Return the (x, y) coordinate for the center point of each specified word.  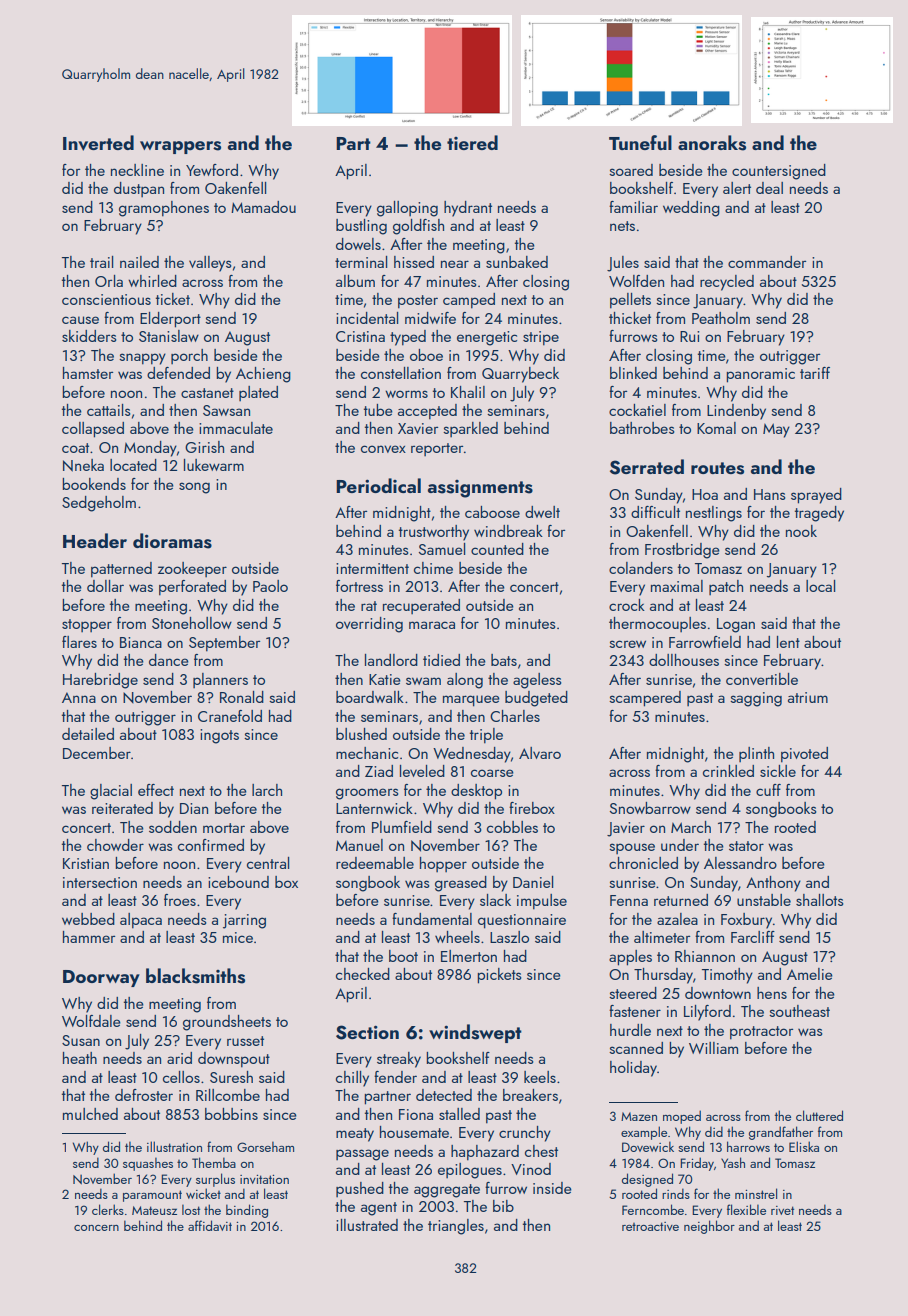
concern (96, 1228)
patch (726, 588)
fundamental (432, 919)
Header (95, 540)
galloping (407, 209)
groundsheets (227, 1023)
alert (737, 188)
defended (178, 373)
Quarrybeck (520, 375)
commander (767, 262)
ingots (219, 736)
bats (504, 660)
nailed (139, 262)
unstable (764, 900)
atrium (808, 697)
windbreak (508, 531)
